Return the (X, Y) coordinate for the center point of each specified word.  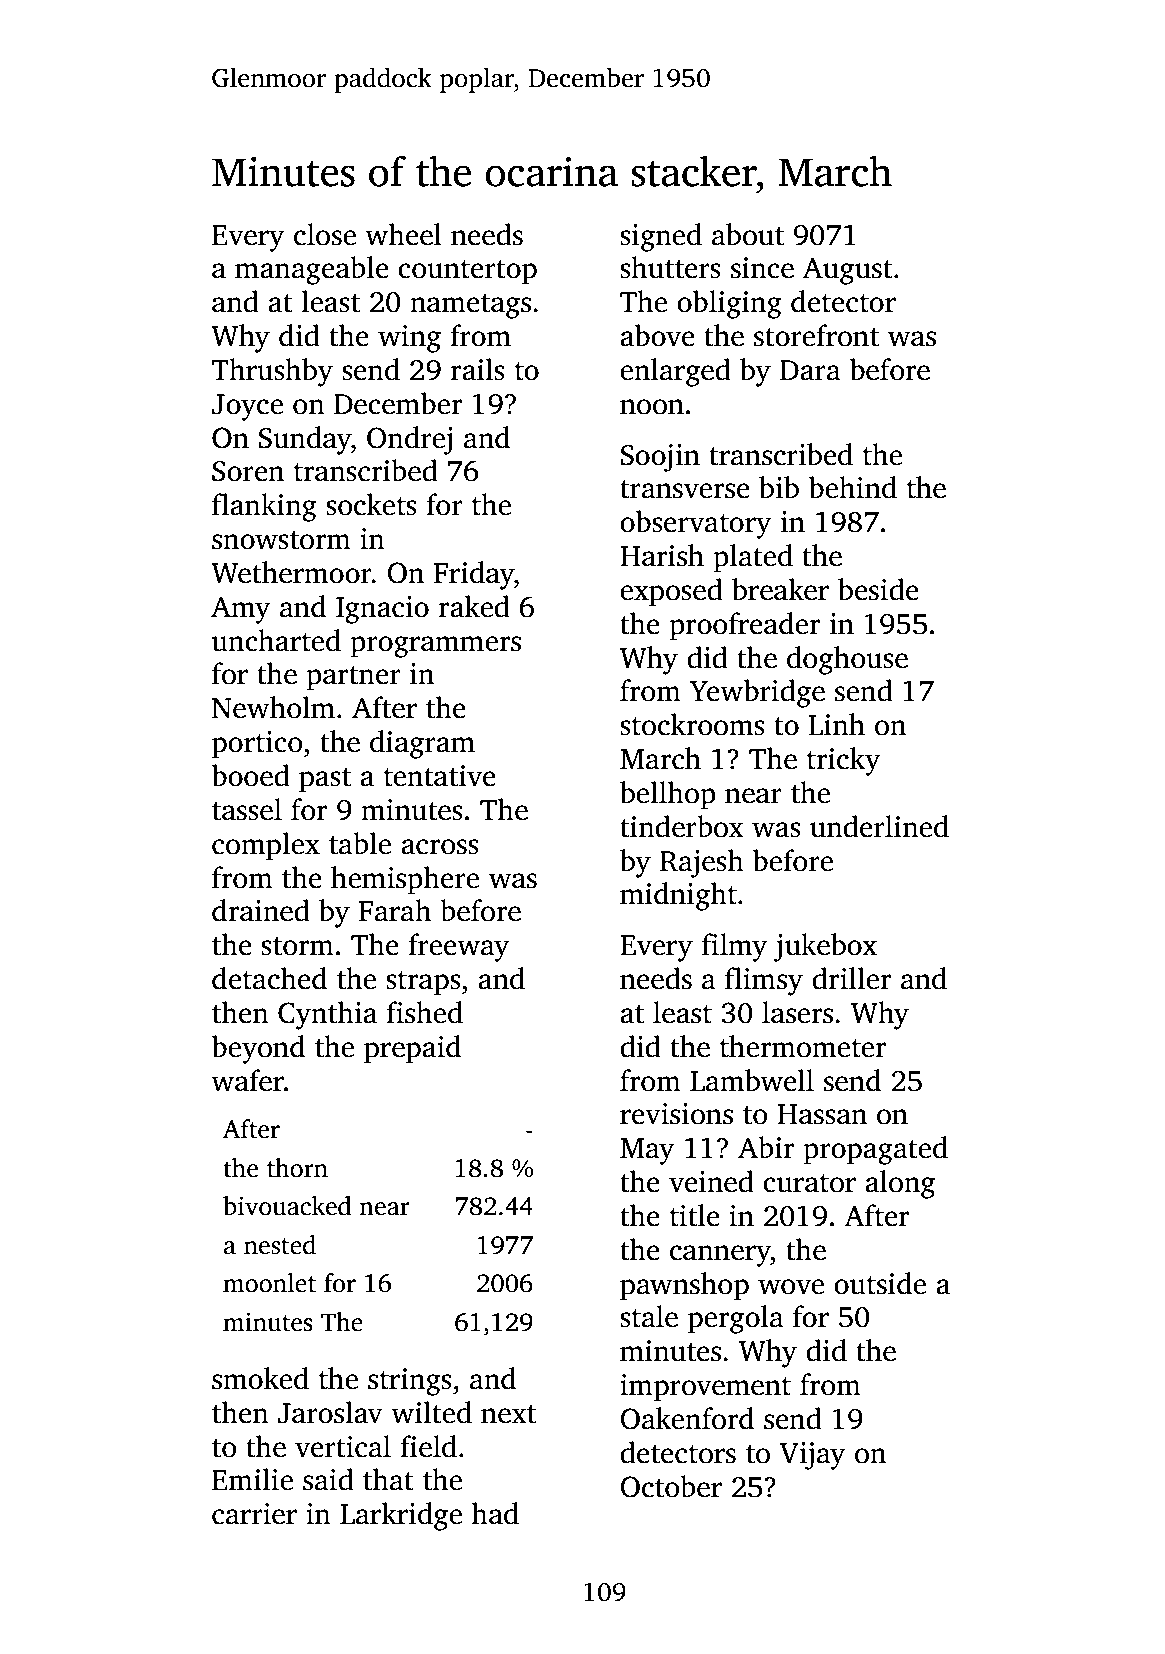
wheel (403, 234)
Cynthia (327, 1015)
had (495, 1513)
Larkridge (401, 1516)
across (440, 847)
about (748, 234)
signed (661, 237)
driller (851, 978)
